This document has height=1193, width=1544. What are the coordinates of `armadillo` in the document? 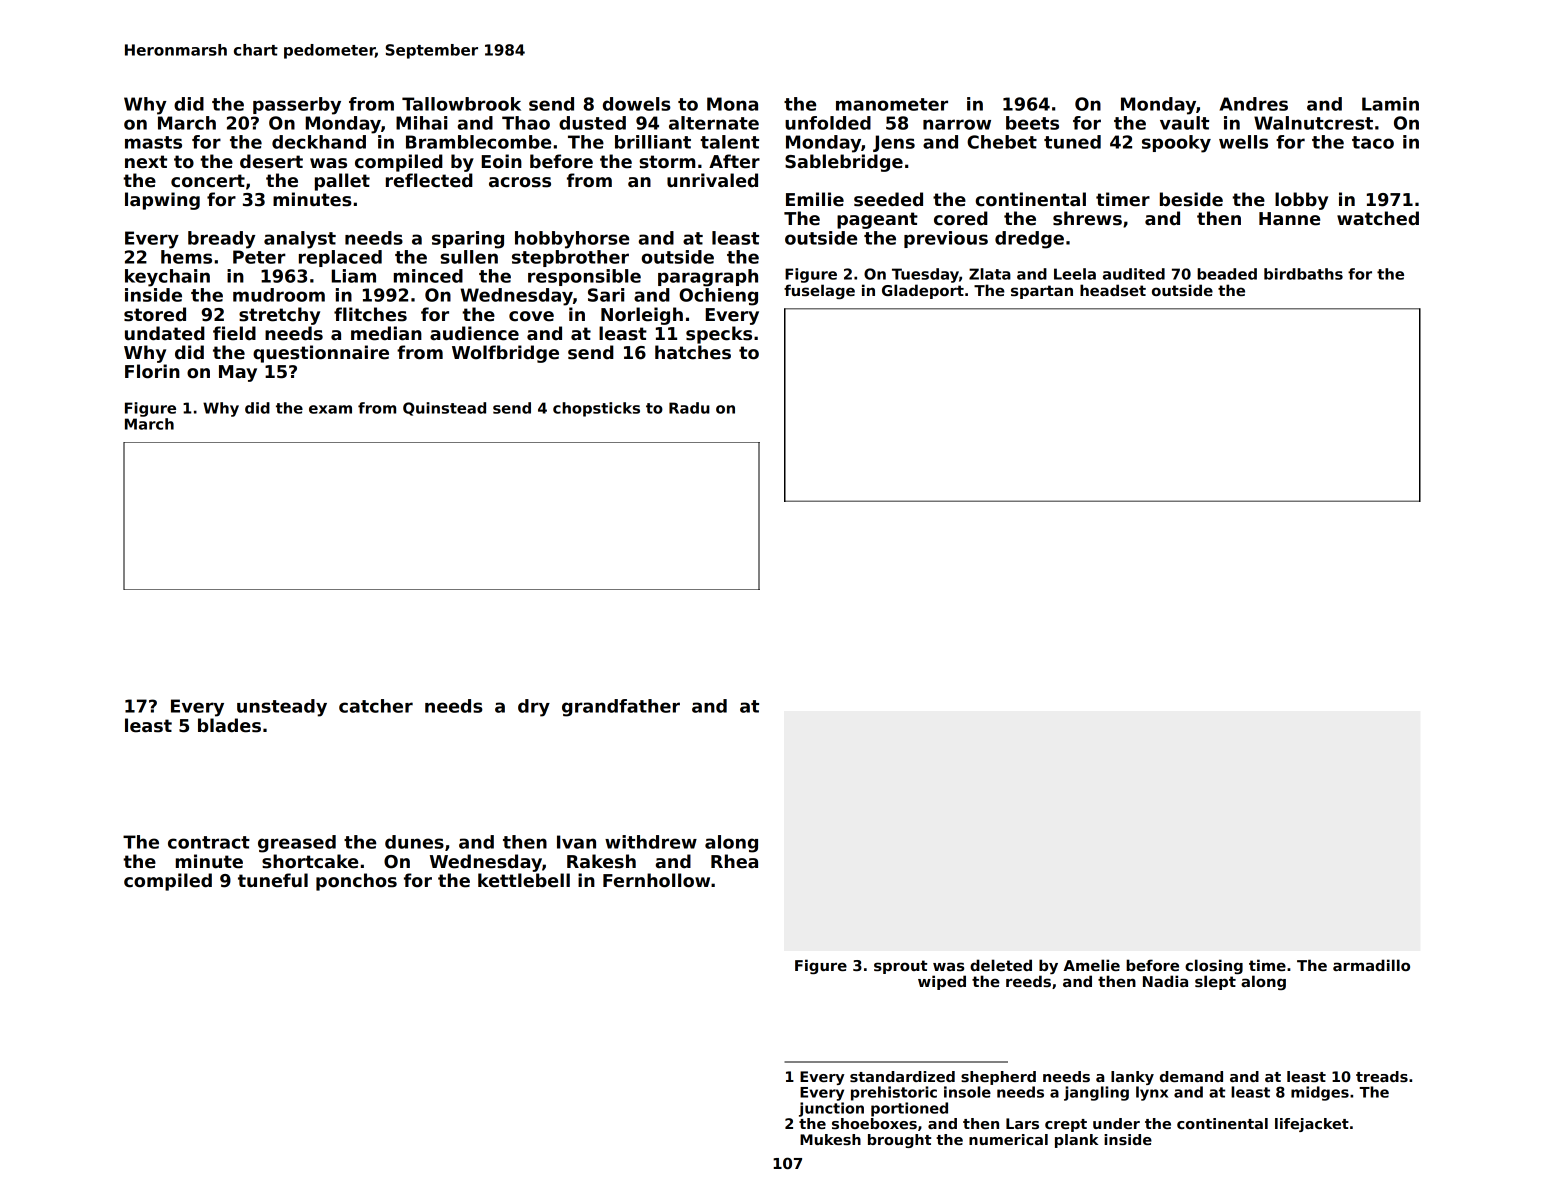 It's located at (1371, 965).
